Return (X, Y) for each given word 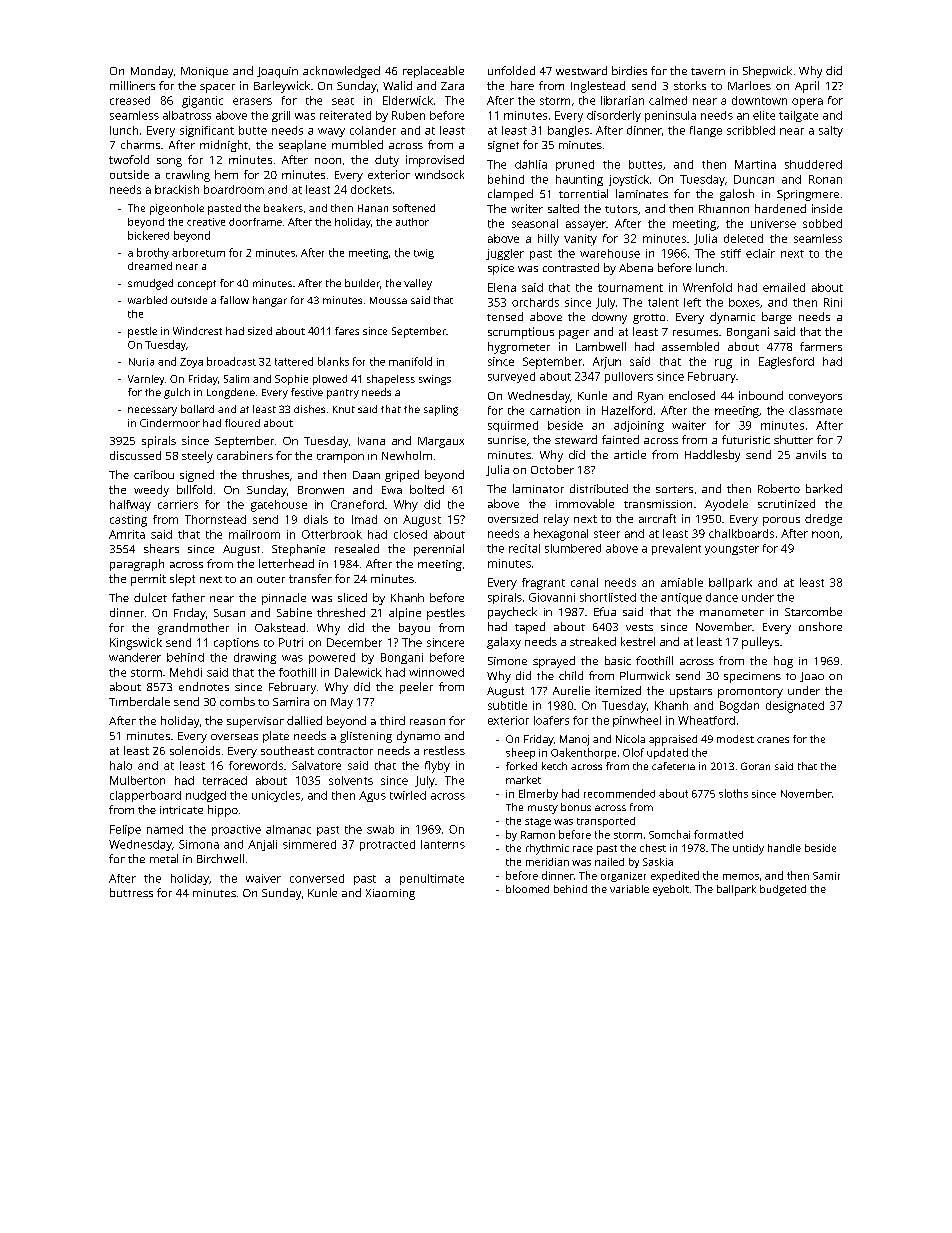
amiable (682, 582)
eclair (760, 253)
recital (524, 548)
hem (226, 174)
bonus (576, 807)
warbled (147, 300)
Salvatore (316, 765)
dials (316, 519)
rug (723, 364)
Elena (502, 287)
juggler (505, 254)
